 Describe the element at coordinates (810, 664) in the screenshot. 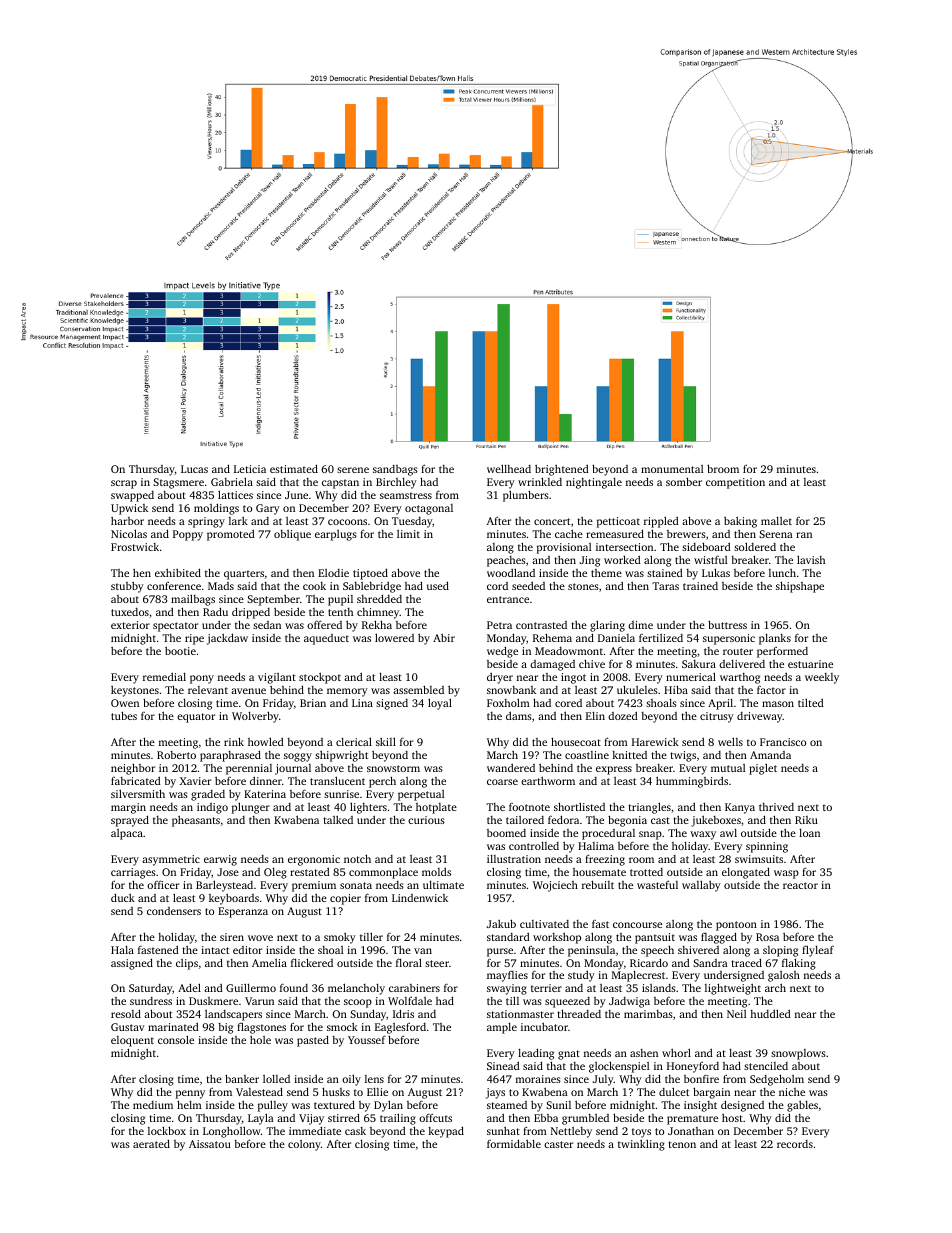

I see `estuarine` at that location.
